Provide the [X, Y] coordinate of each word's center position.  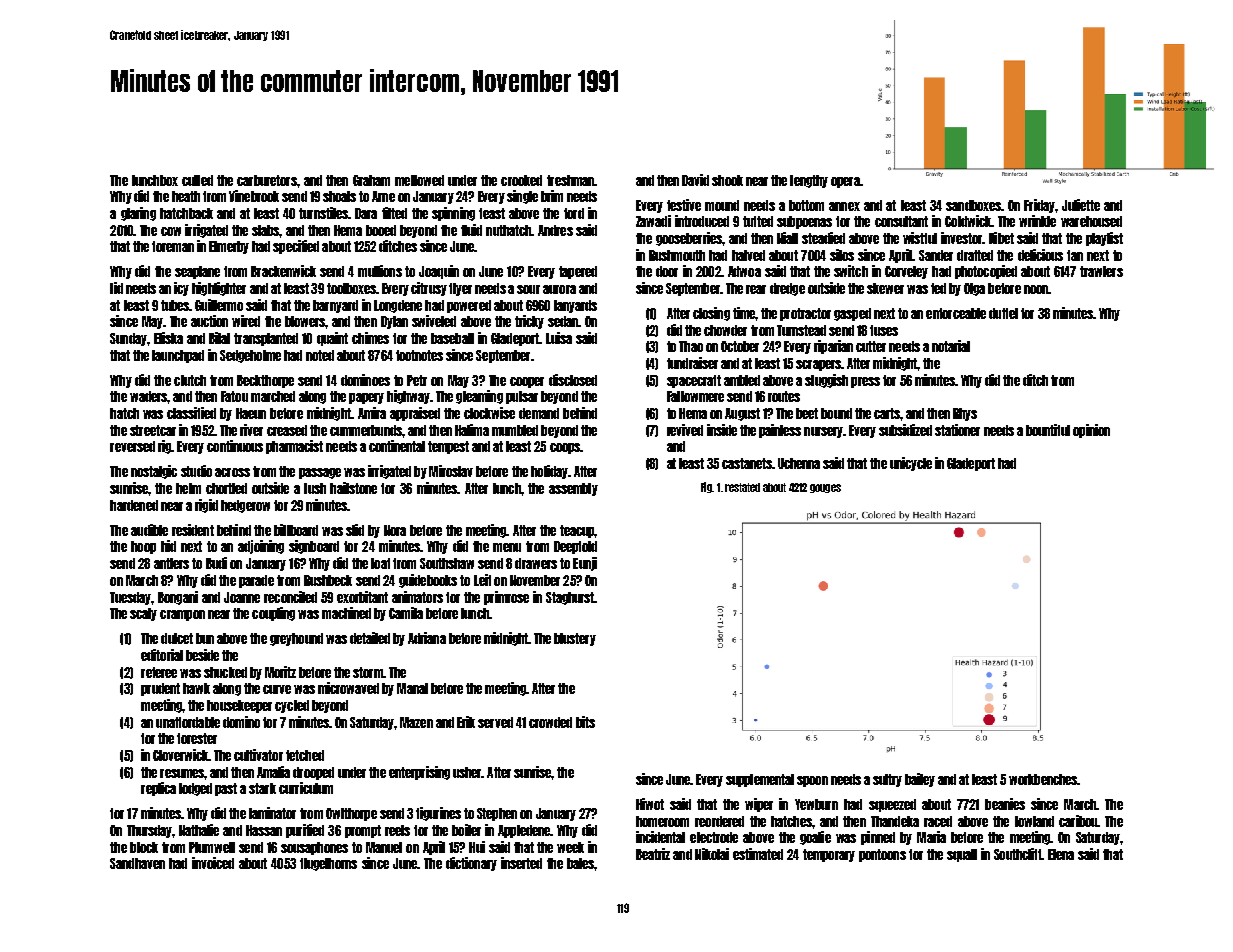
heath [186, 196]
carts [887, 413]
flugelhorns [328, 864]
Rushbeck [328, 580]
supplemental [760, 780]
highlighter [219, 289]
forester [197, 738]
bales [580, 863]
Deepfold [575, 547]
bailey [920, 780]
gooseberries [689, 239]
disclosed [573, 380]
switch [851, 271]
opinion [1091, 431]
